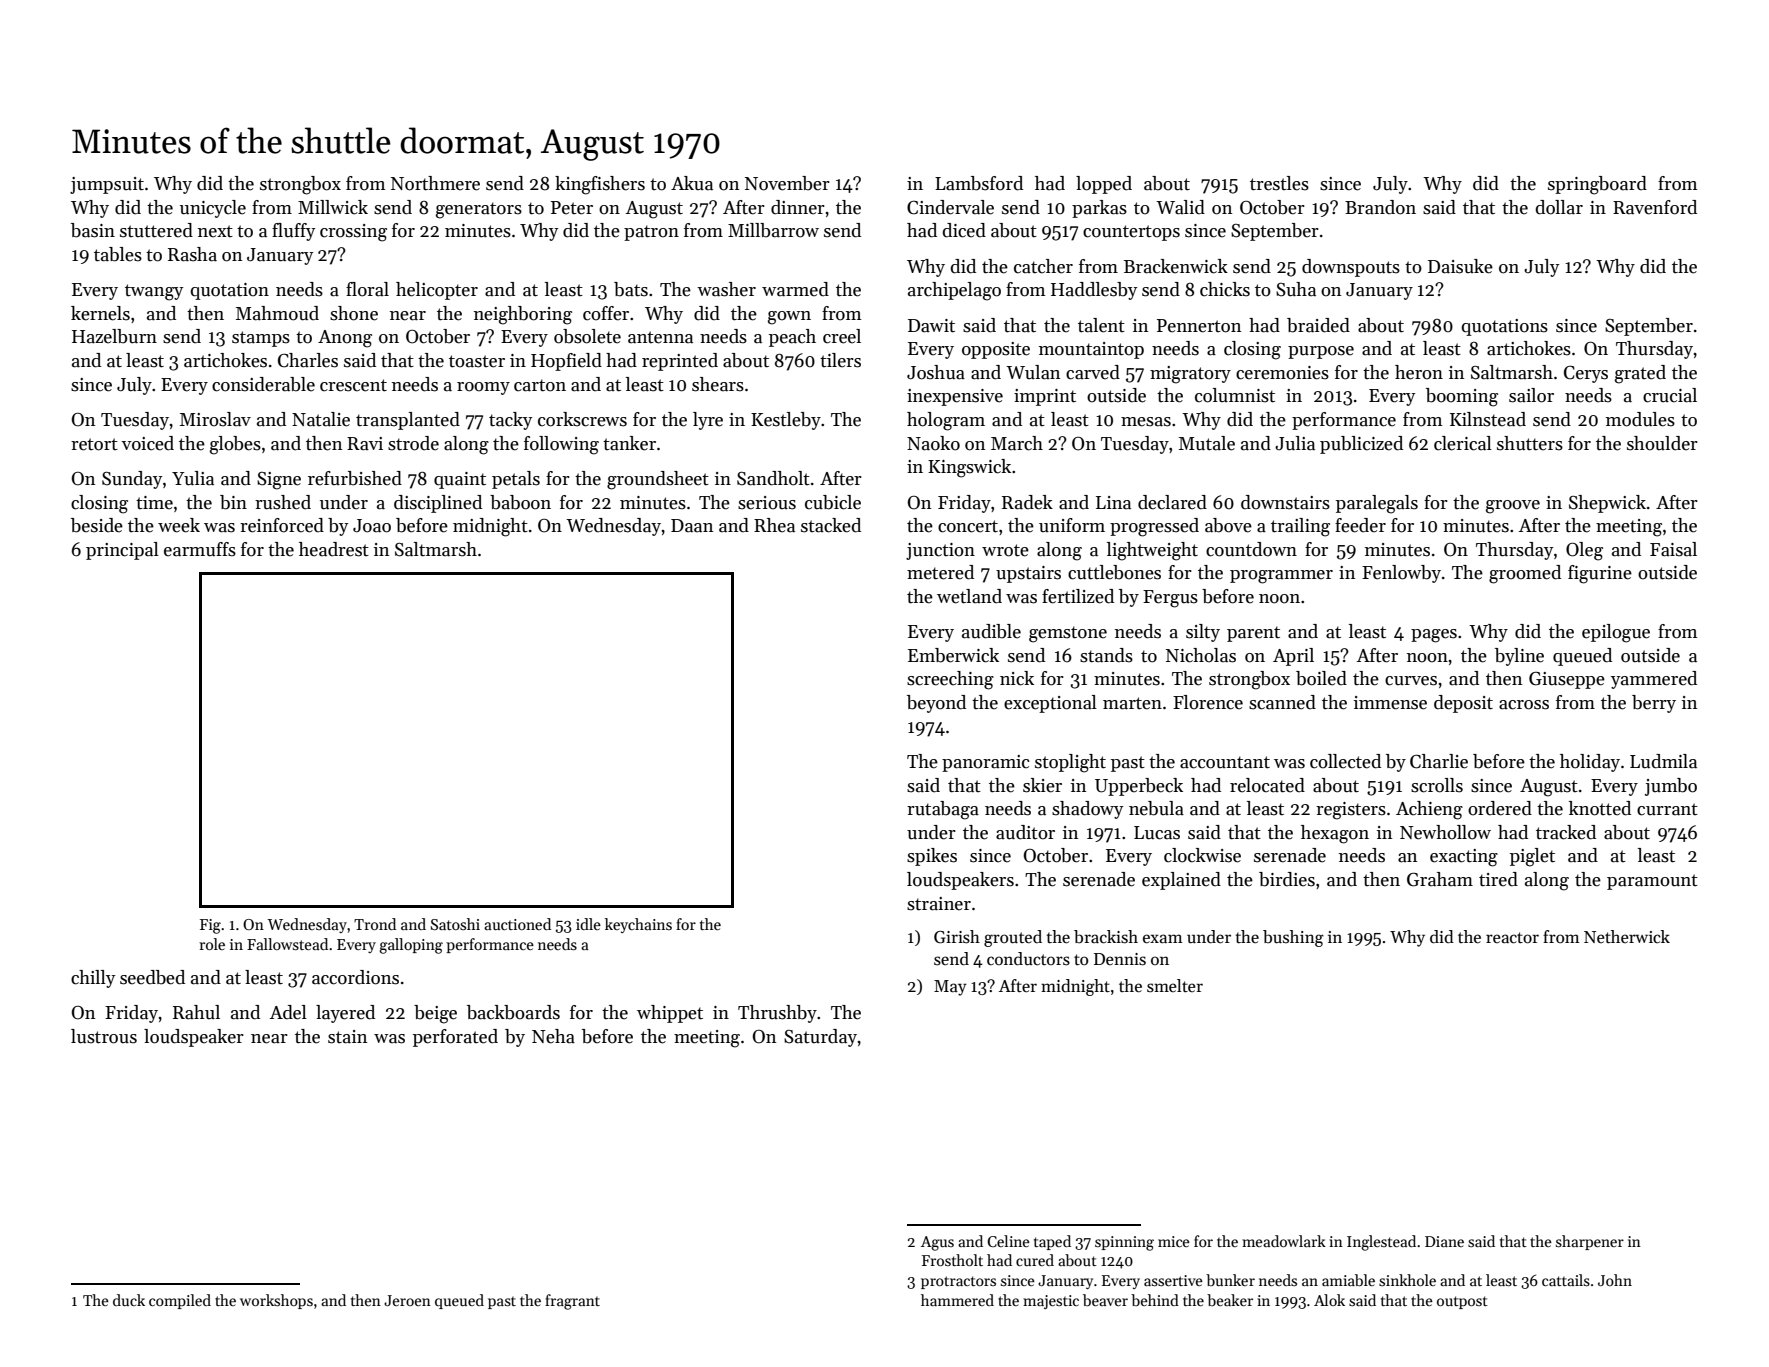 This image has width=1769, height=1367. What do you see at coordinates (122, 551) in the image?
I see `principal` at bounding box center [122, 551].
